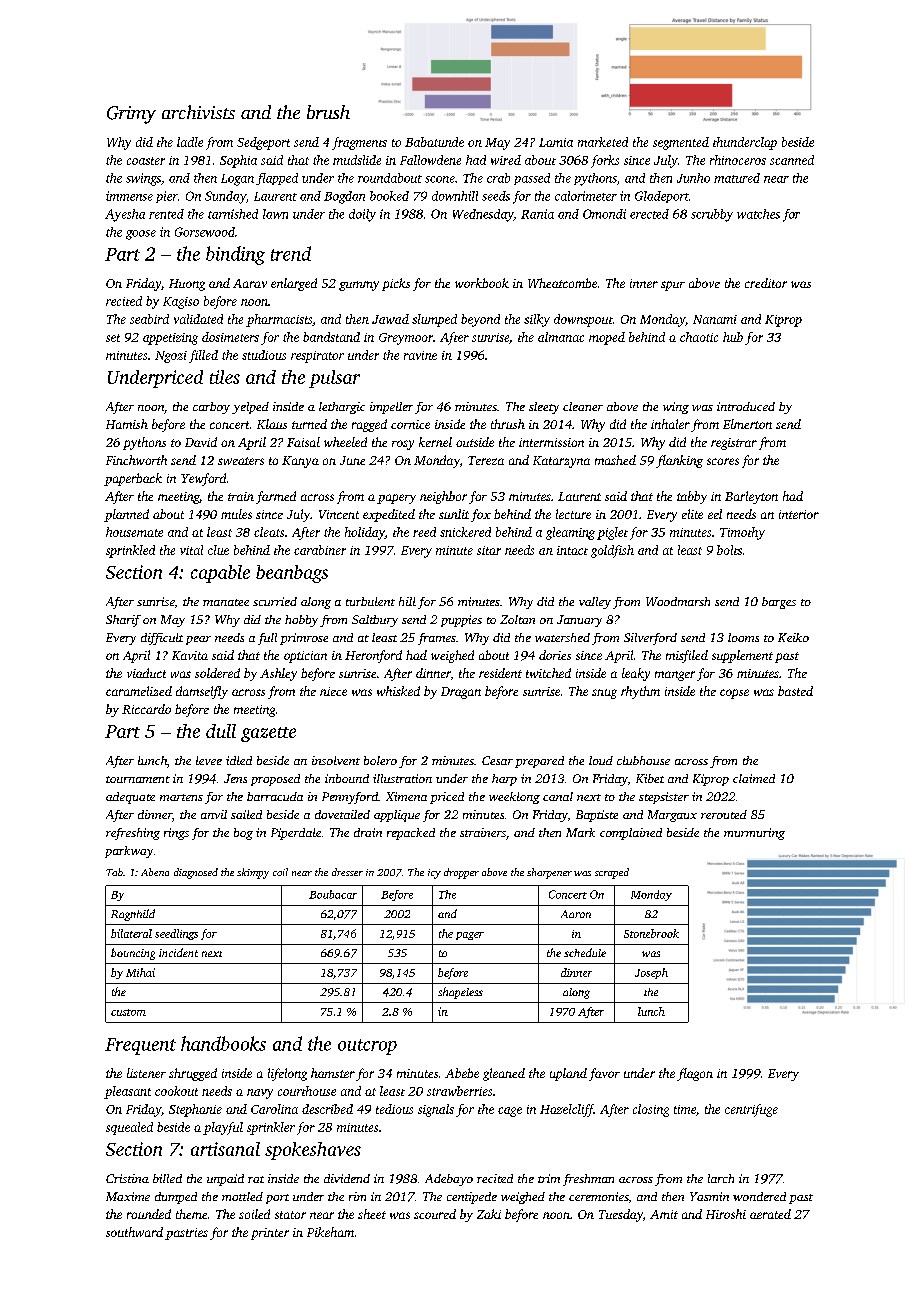 The width and height of the document is (924, 1308). What do you see at coordinates (470, 936) in the document?
I see `pager` at bounding box center [470, 936].
